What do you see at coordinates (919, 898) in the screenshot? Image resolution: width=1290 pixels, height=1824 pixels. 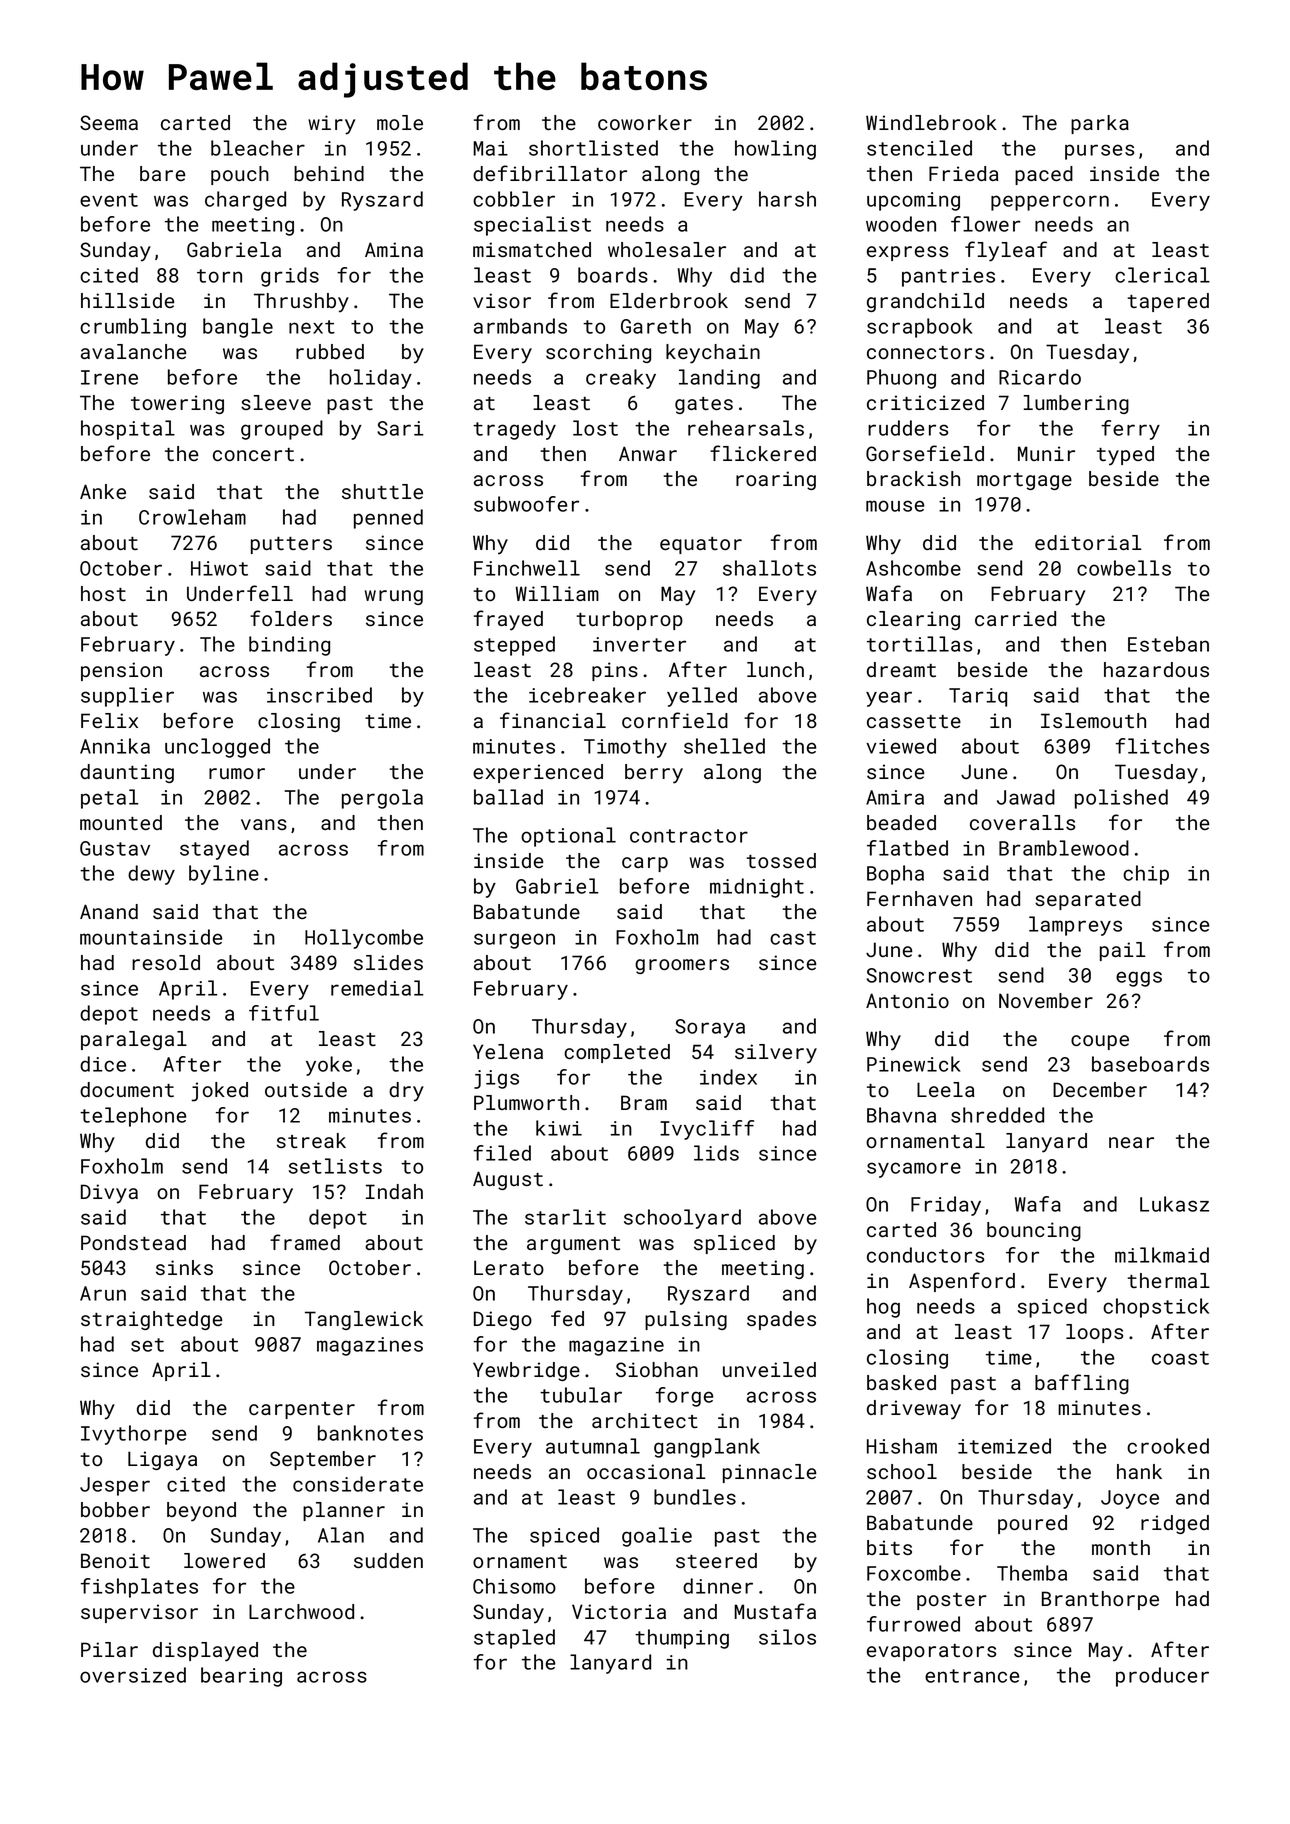 I see `Fernhaven` at bounding box center [919, 898].
